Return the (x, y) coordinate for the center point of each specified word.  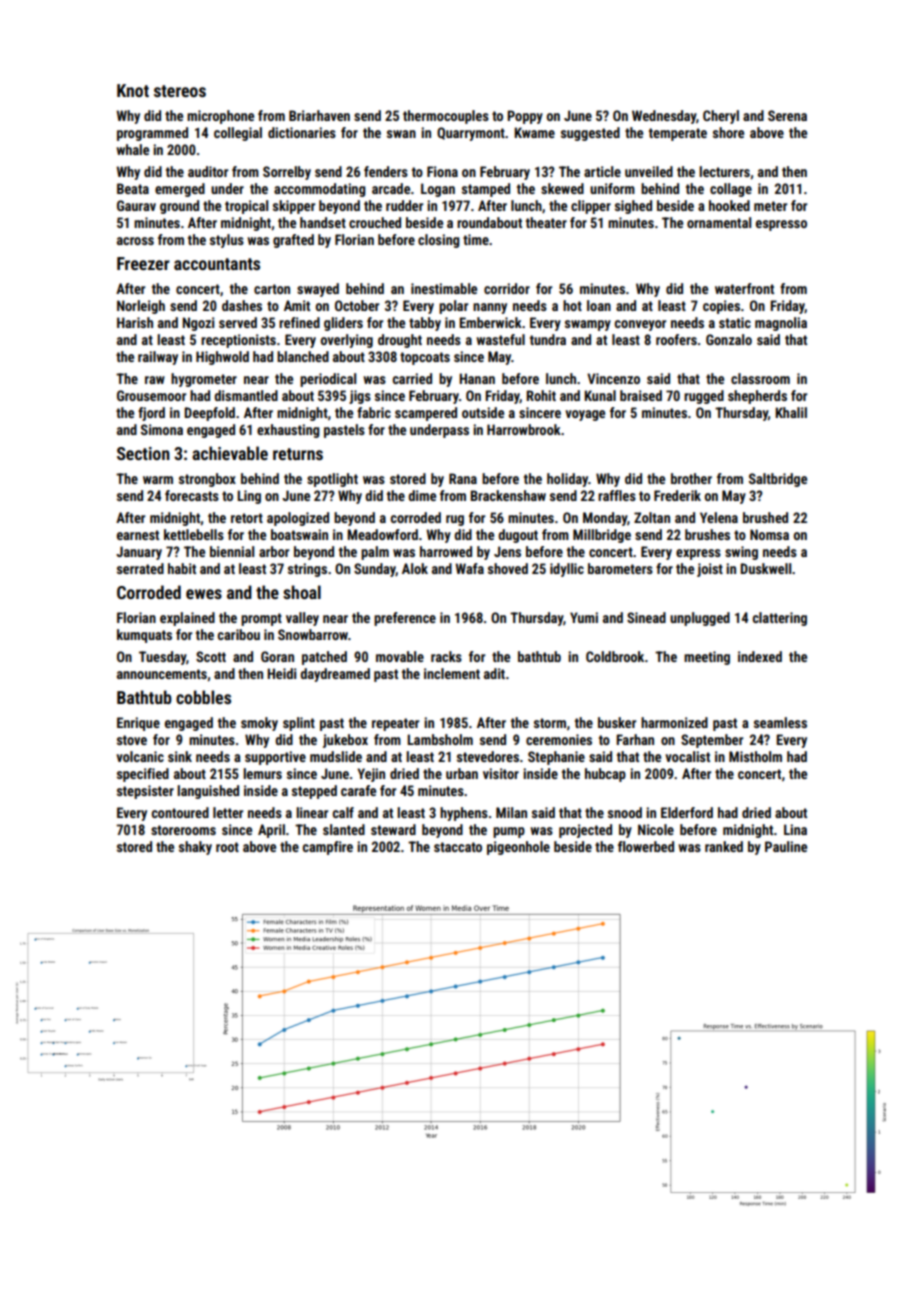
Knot (133, 90)
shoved (508, 568)
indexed (760, 656)
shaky (195, 848)
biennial (232, 551)
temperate (678, 134)
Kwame (534, 132)
